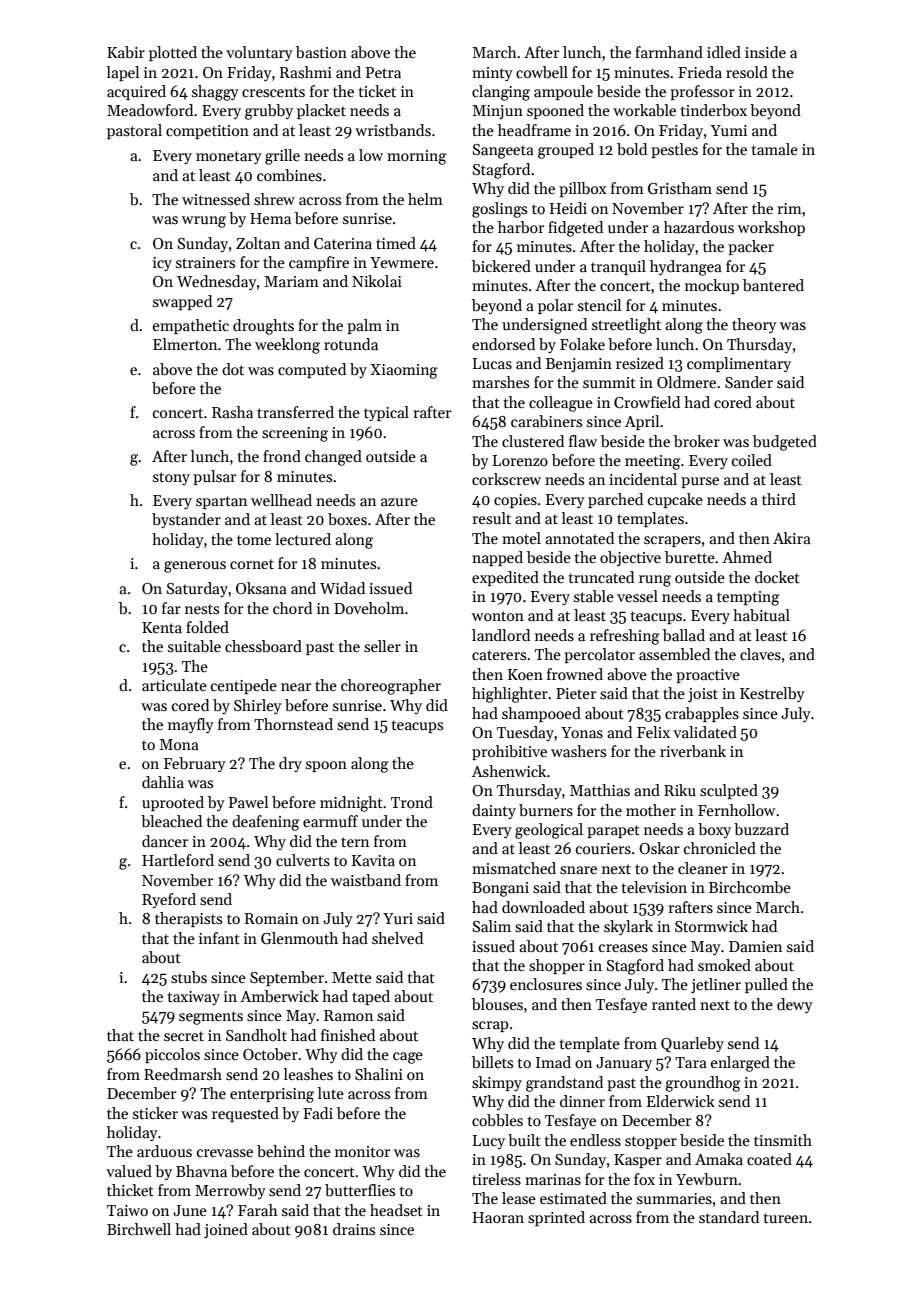  I want to click on wonton, so click(498, 616).
